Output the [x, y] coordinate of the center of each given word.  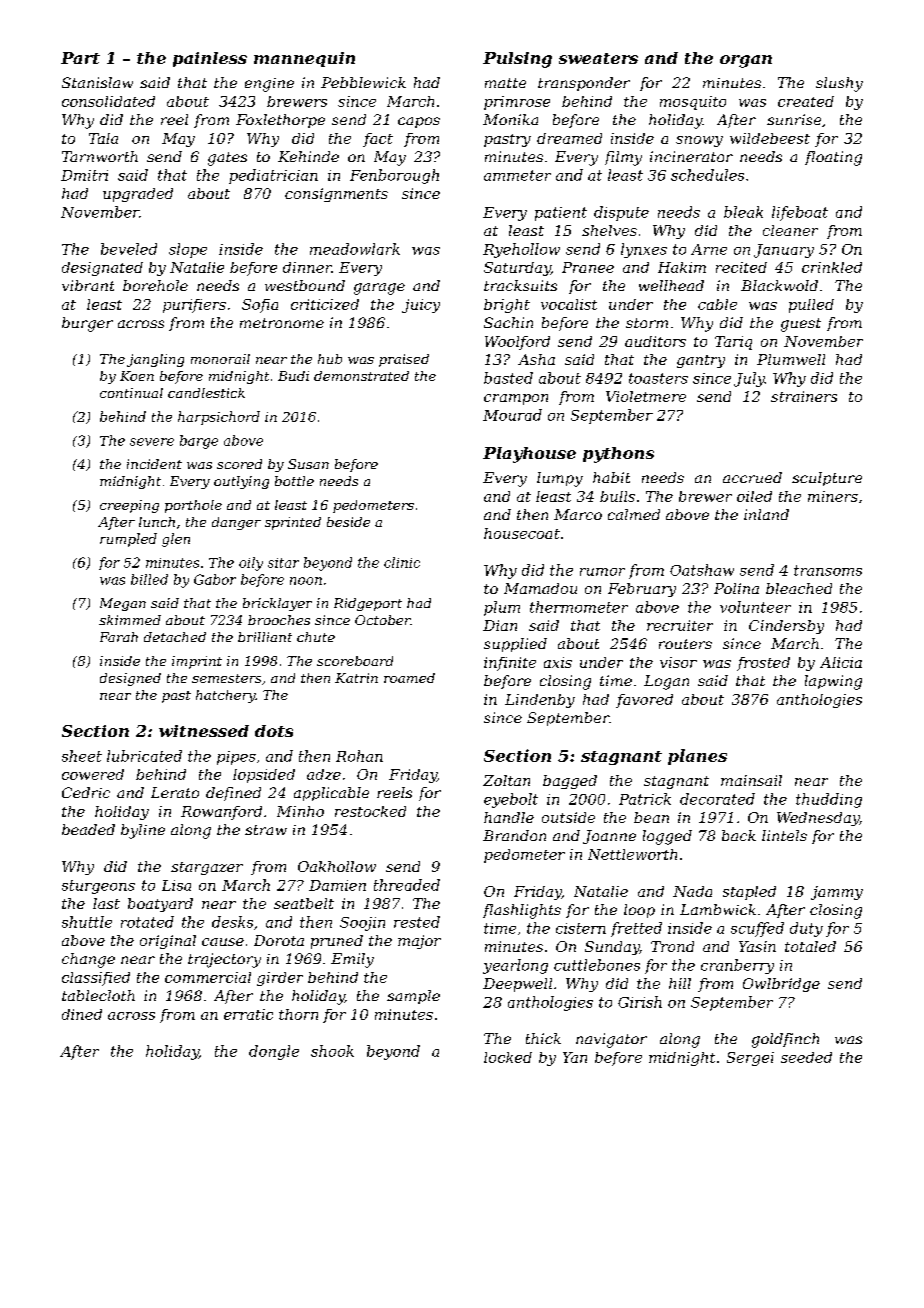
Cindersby [786, 627]
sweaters [598, 58]
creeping [129, 506]
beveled [129, 249]
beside [348, 522]
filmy [623, 158]
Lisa [176, 885]
